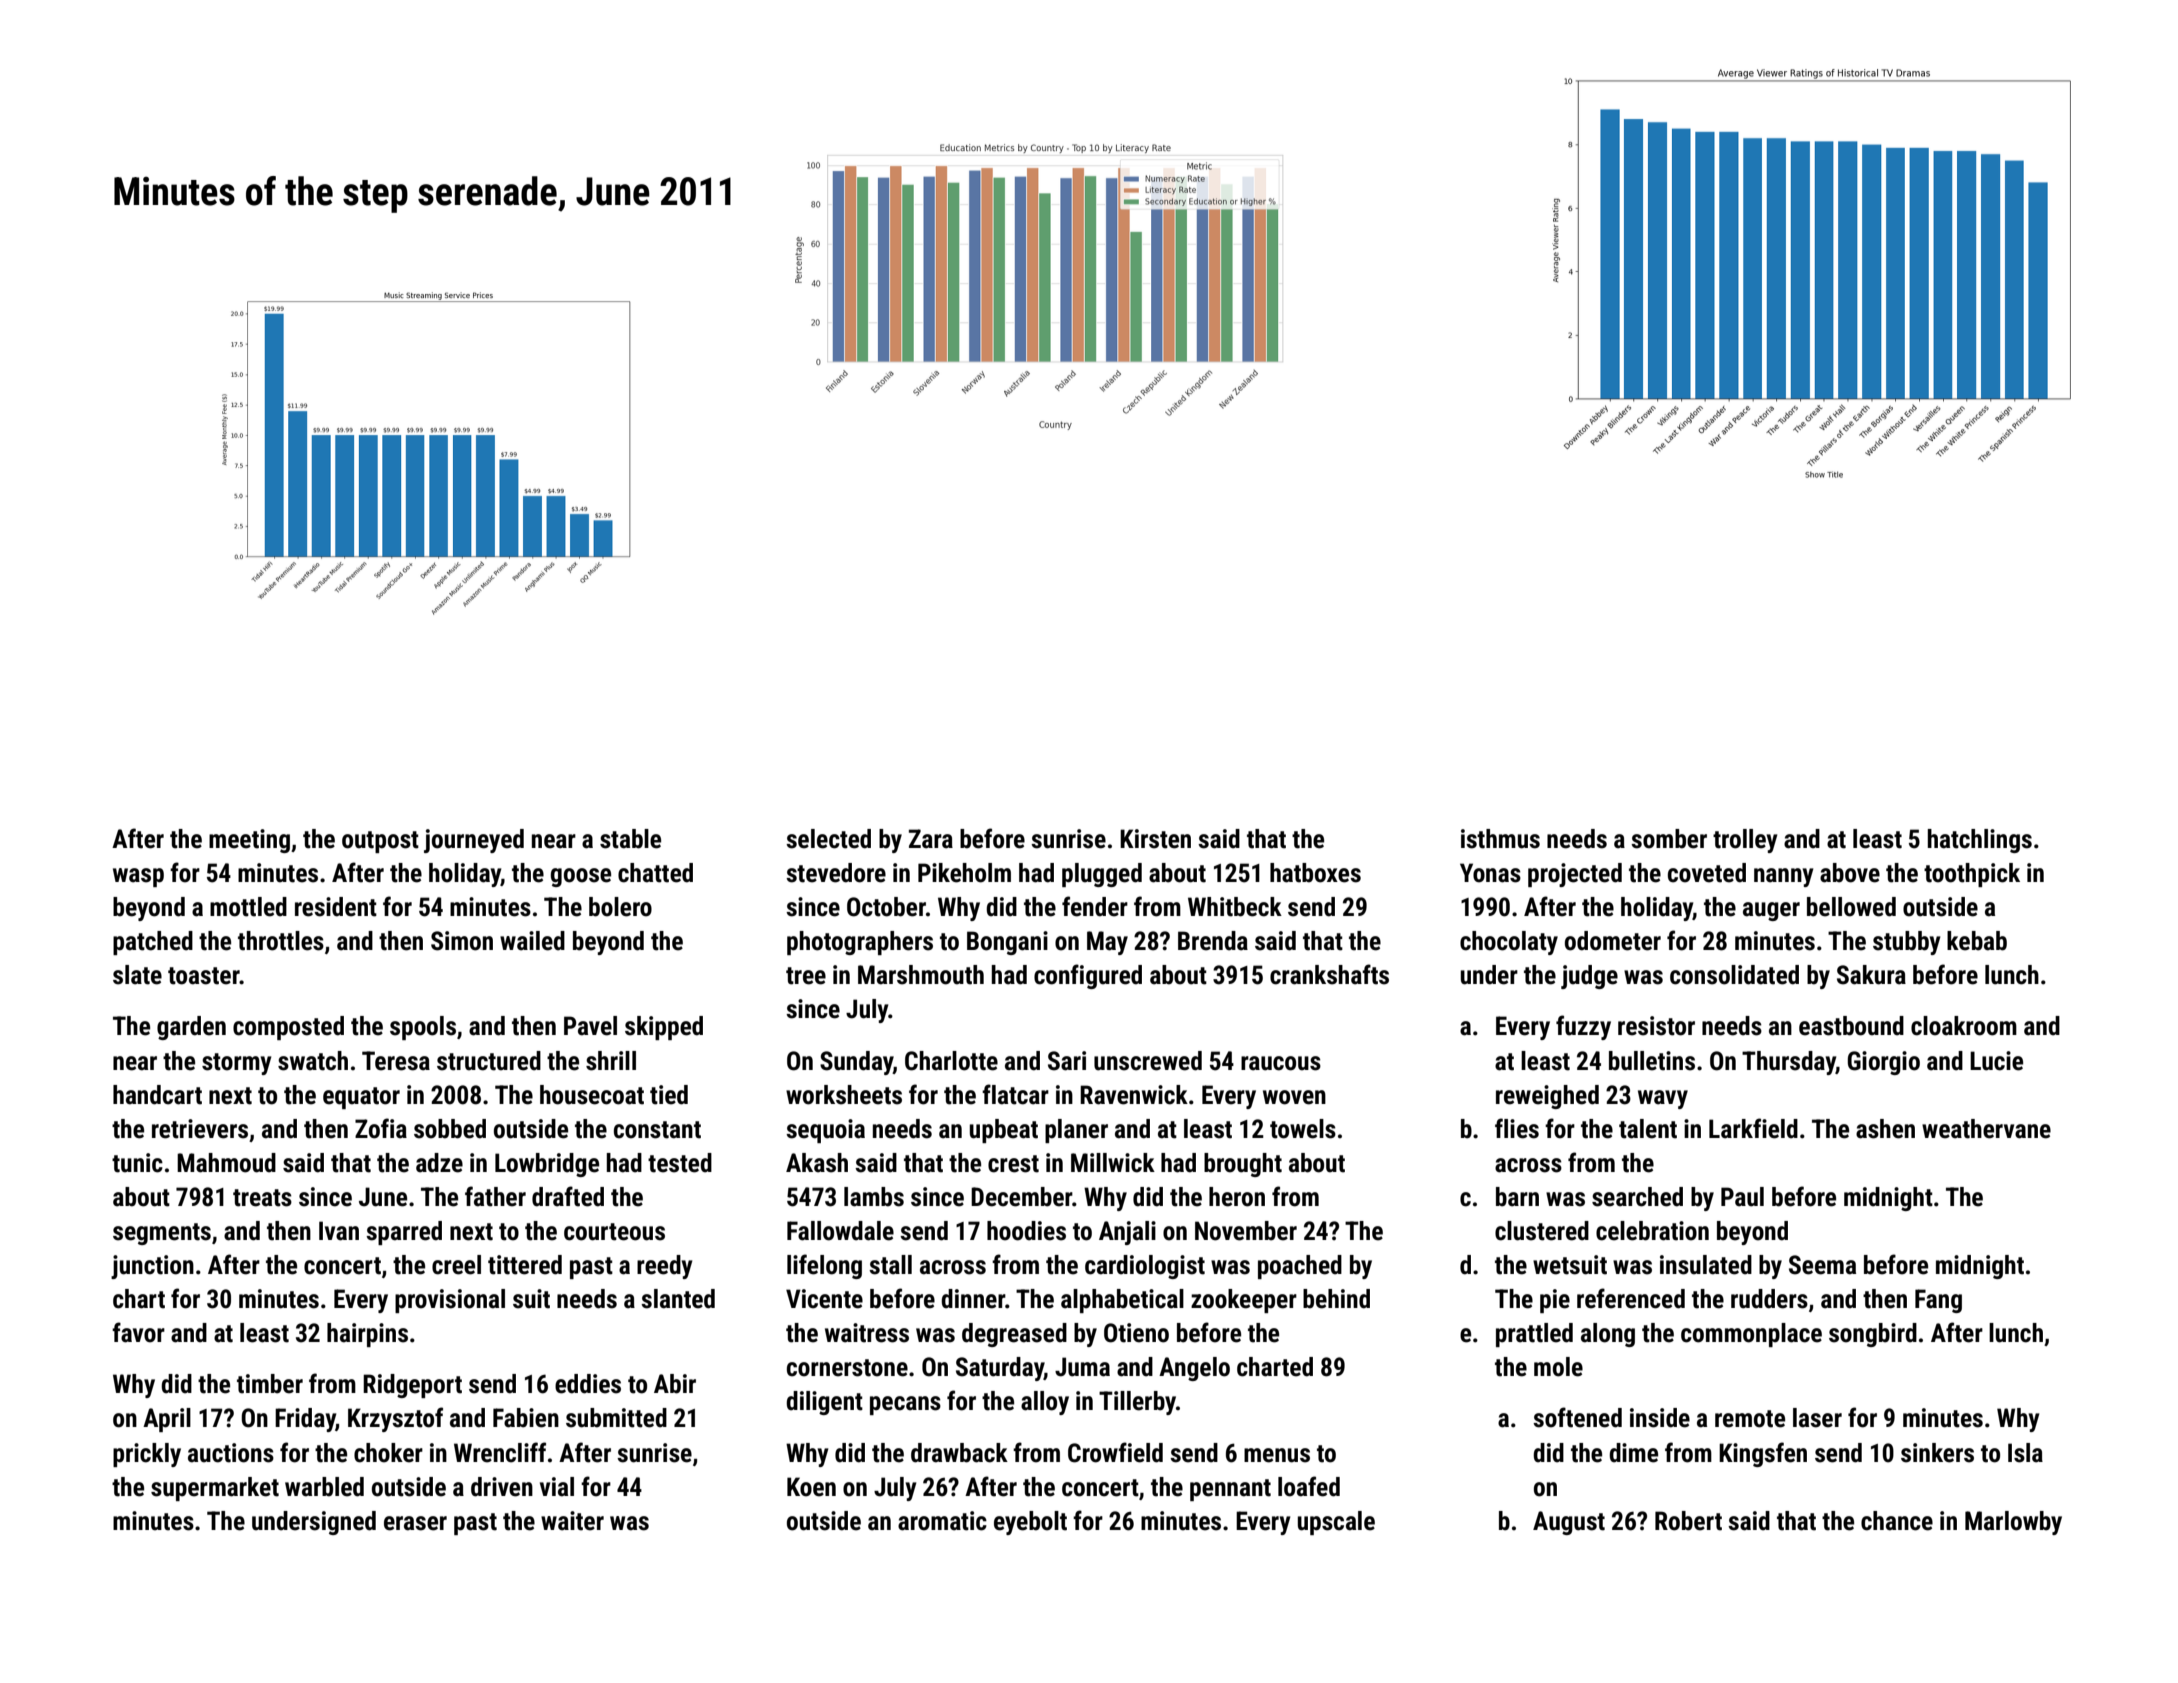 This screenshot has width=2178, height=1683. I want to click on Isla, so click(2025, 1453).
